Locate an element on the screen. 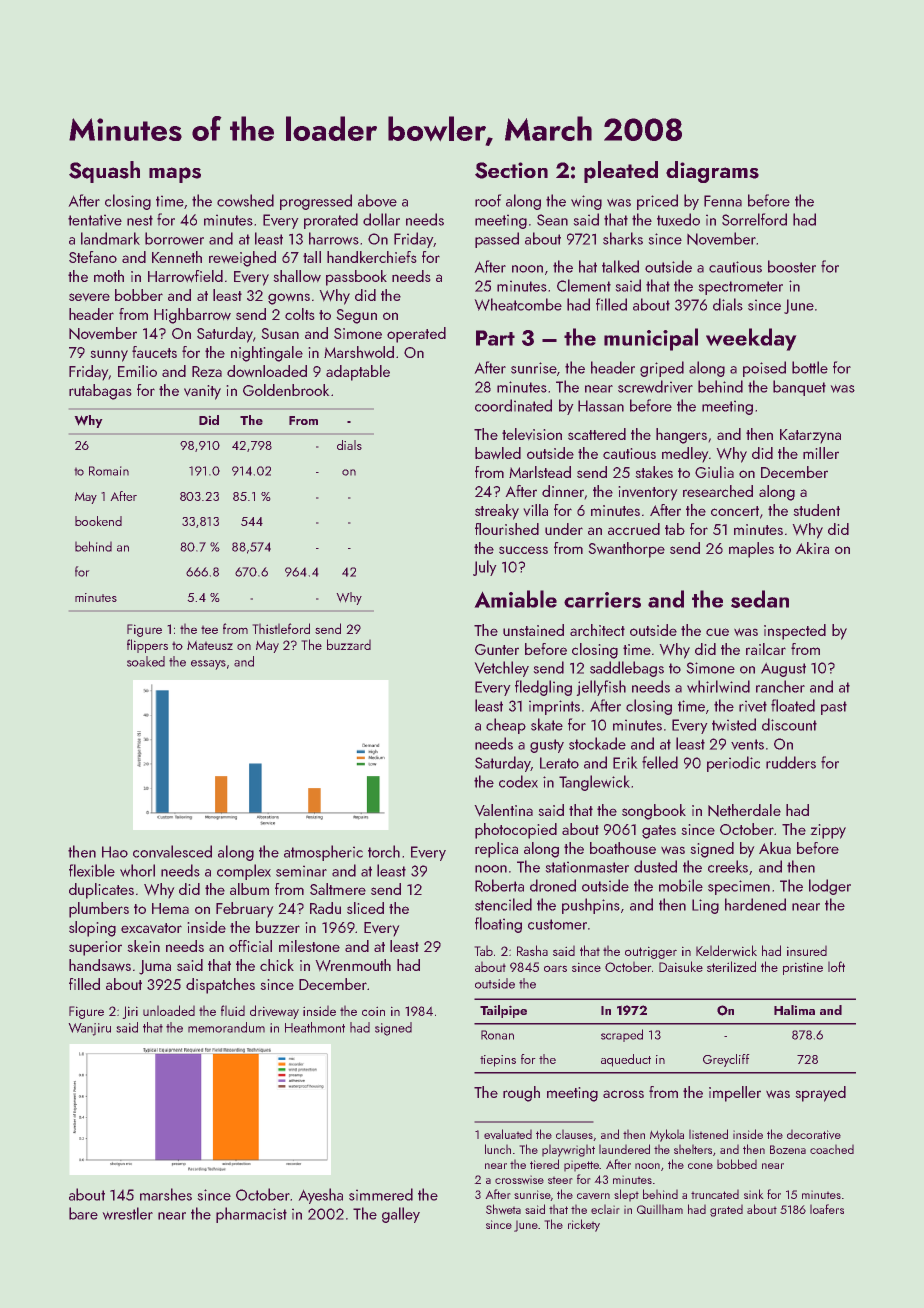 The width and height of the screenshot is (924, 1308). galley is located at coordinates (401, 1215).
